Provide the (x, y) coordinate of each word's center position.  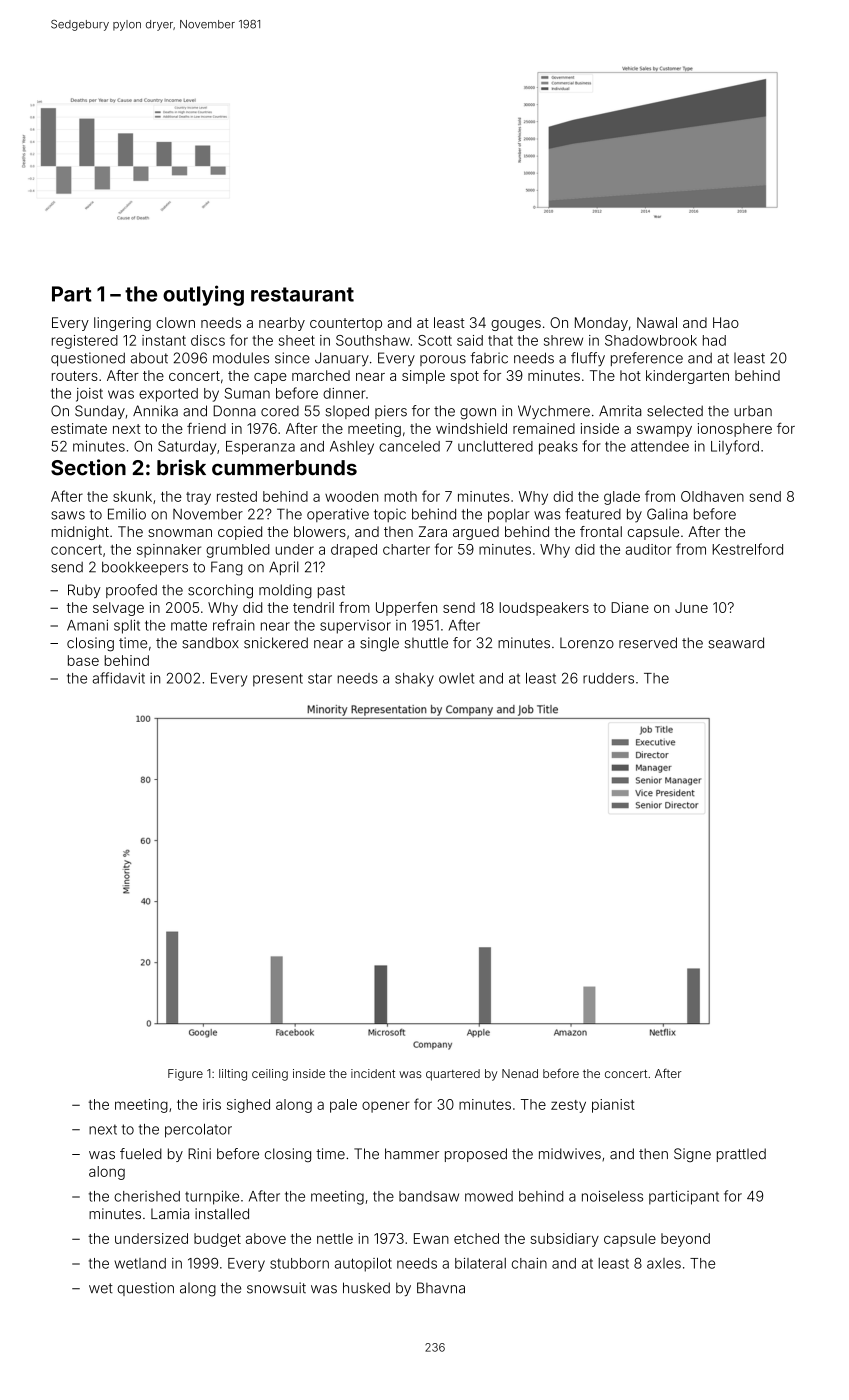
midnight (80, 533)
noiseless (612, 1196)
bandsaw (429, 1196)
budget (217, 1240)
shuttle (426, 643)
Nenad (520, 1073)
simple (423, 377)
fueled (141, 1154)
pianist (613, 1106)
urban (753, 411)
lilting (233, 1075)
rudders (608, 678)
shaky (414, 680)
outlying (203, 295)
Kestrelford (748, 549)
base (83, 660)
